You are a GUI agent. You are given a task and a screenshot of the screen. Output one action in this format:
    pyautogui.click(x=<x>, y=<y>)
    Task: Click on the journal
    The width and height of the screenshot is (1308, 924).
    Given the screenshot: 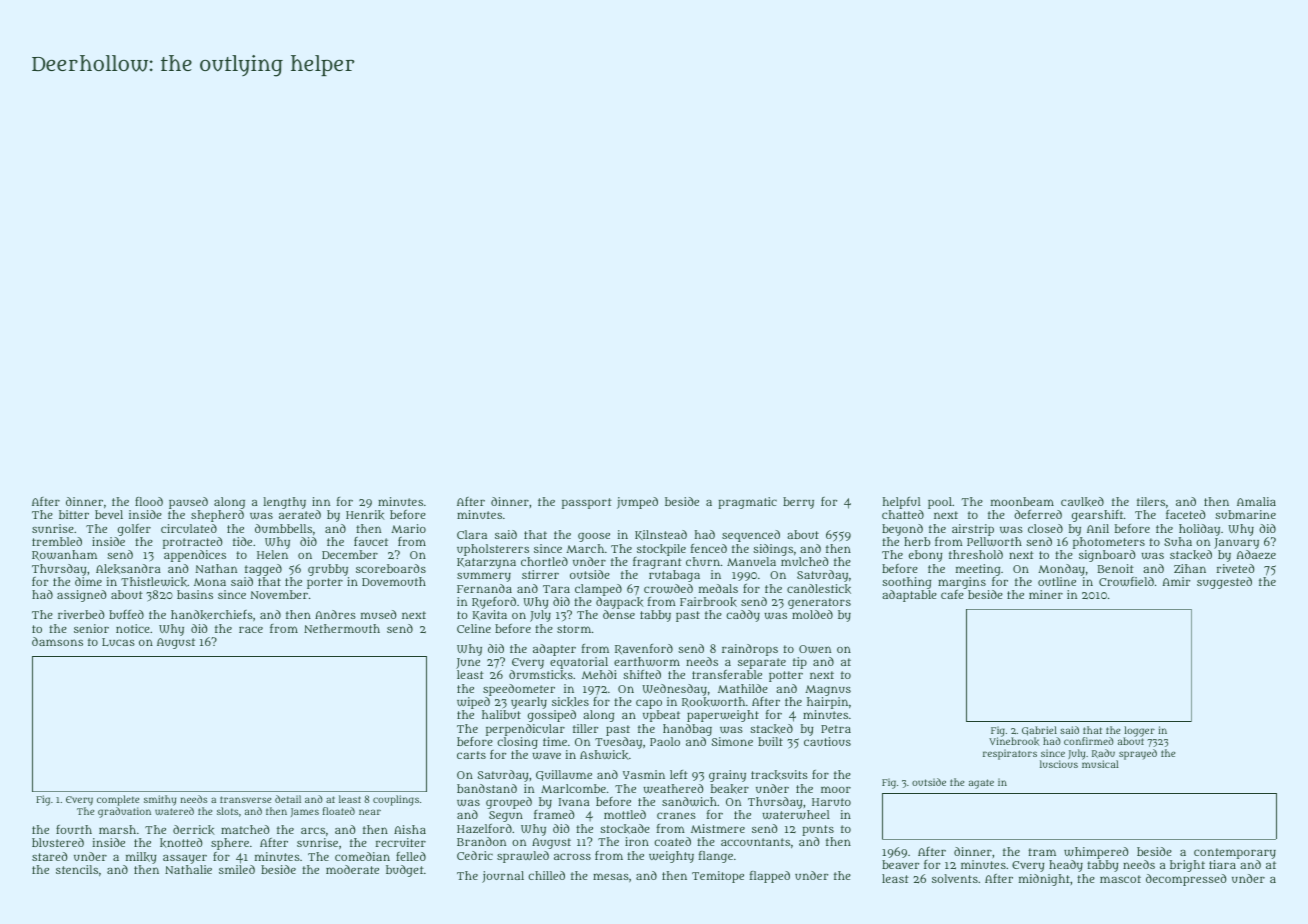 What is the action you would take?
    pyautogui.click(x=503, y=877)
